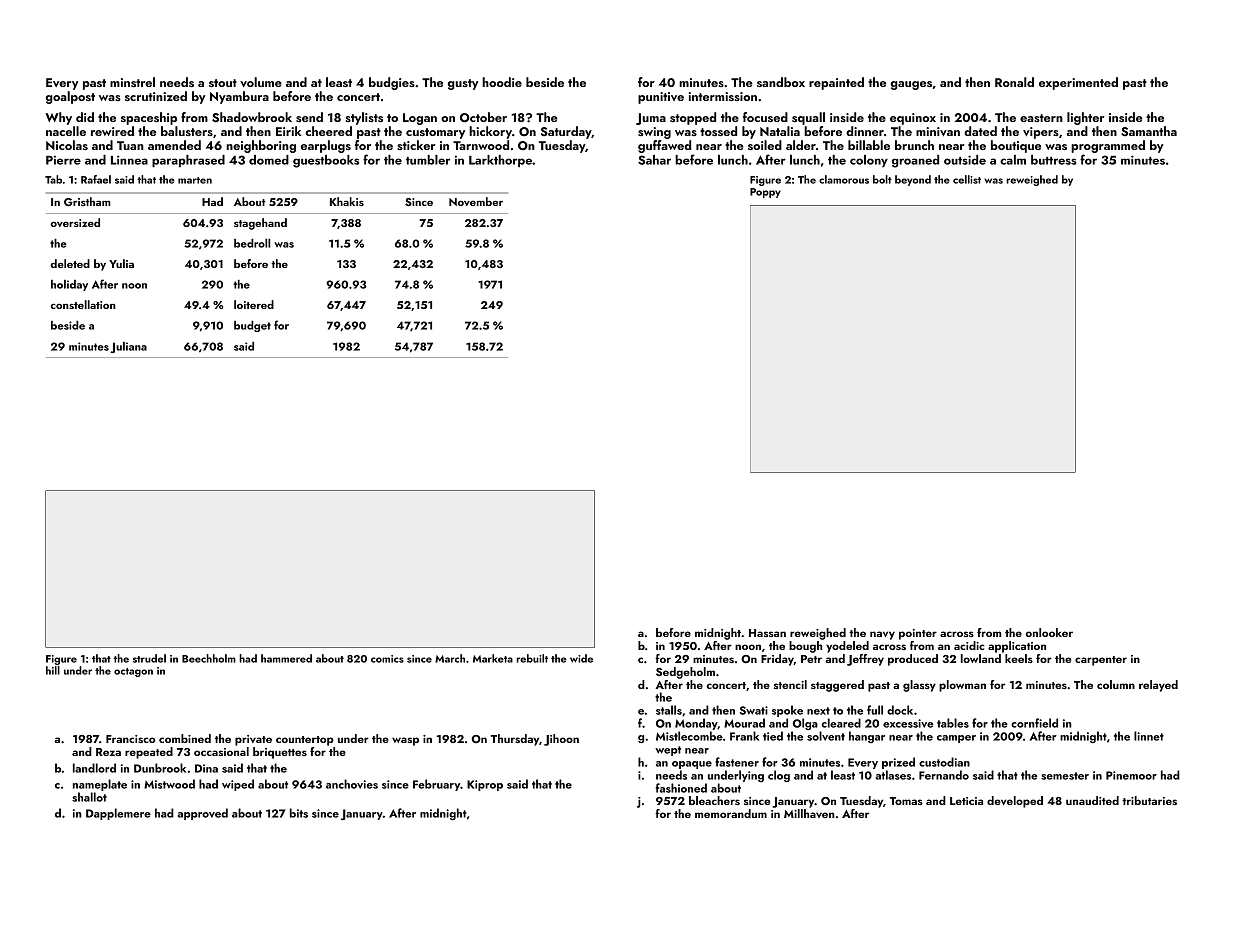  I want to click on tumbler, so click(428, 160).
